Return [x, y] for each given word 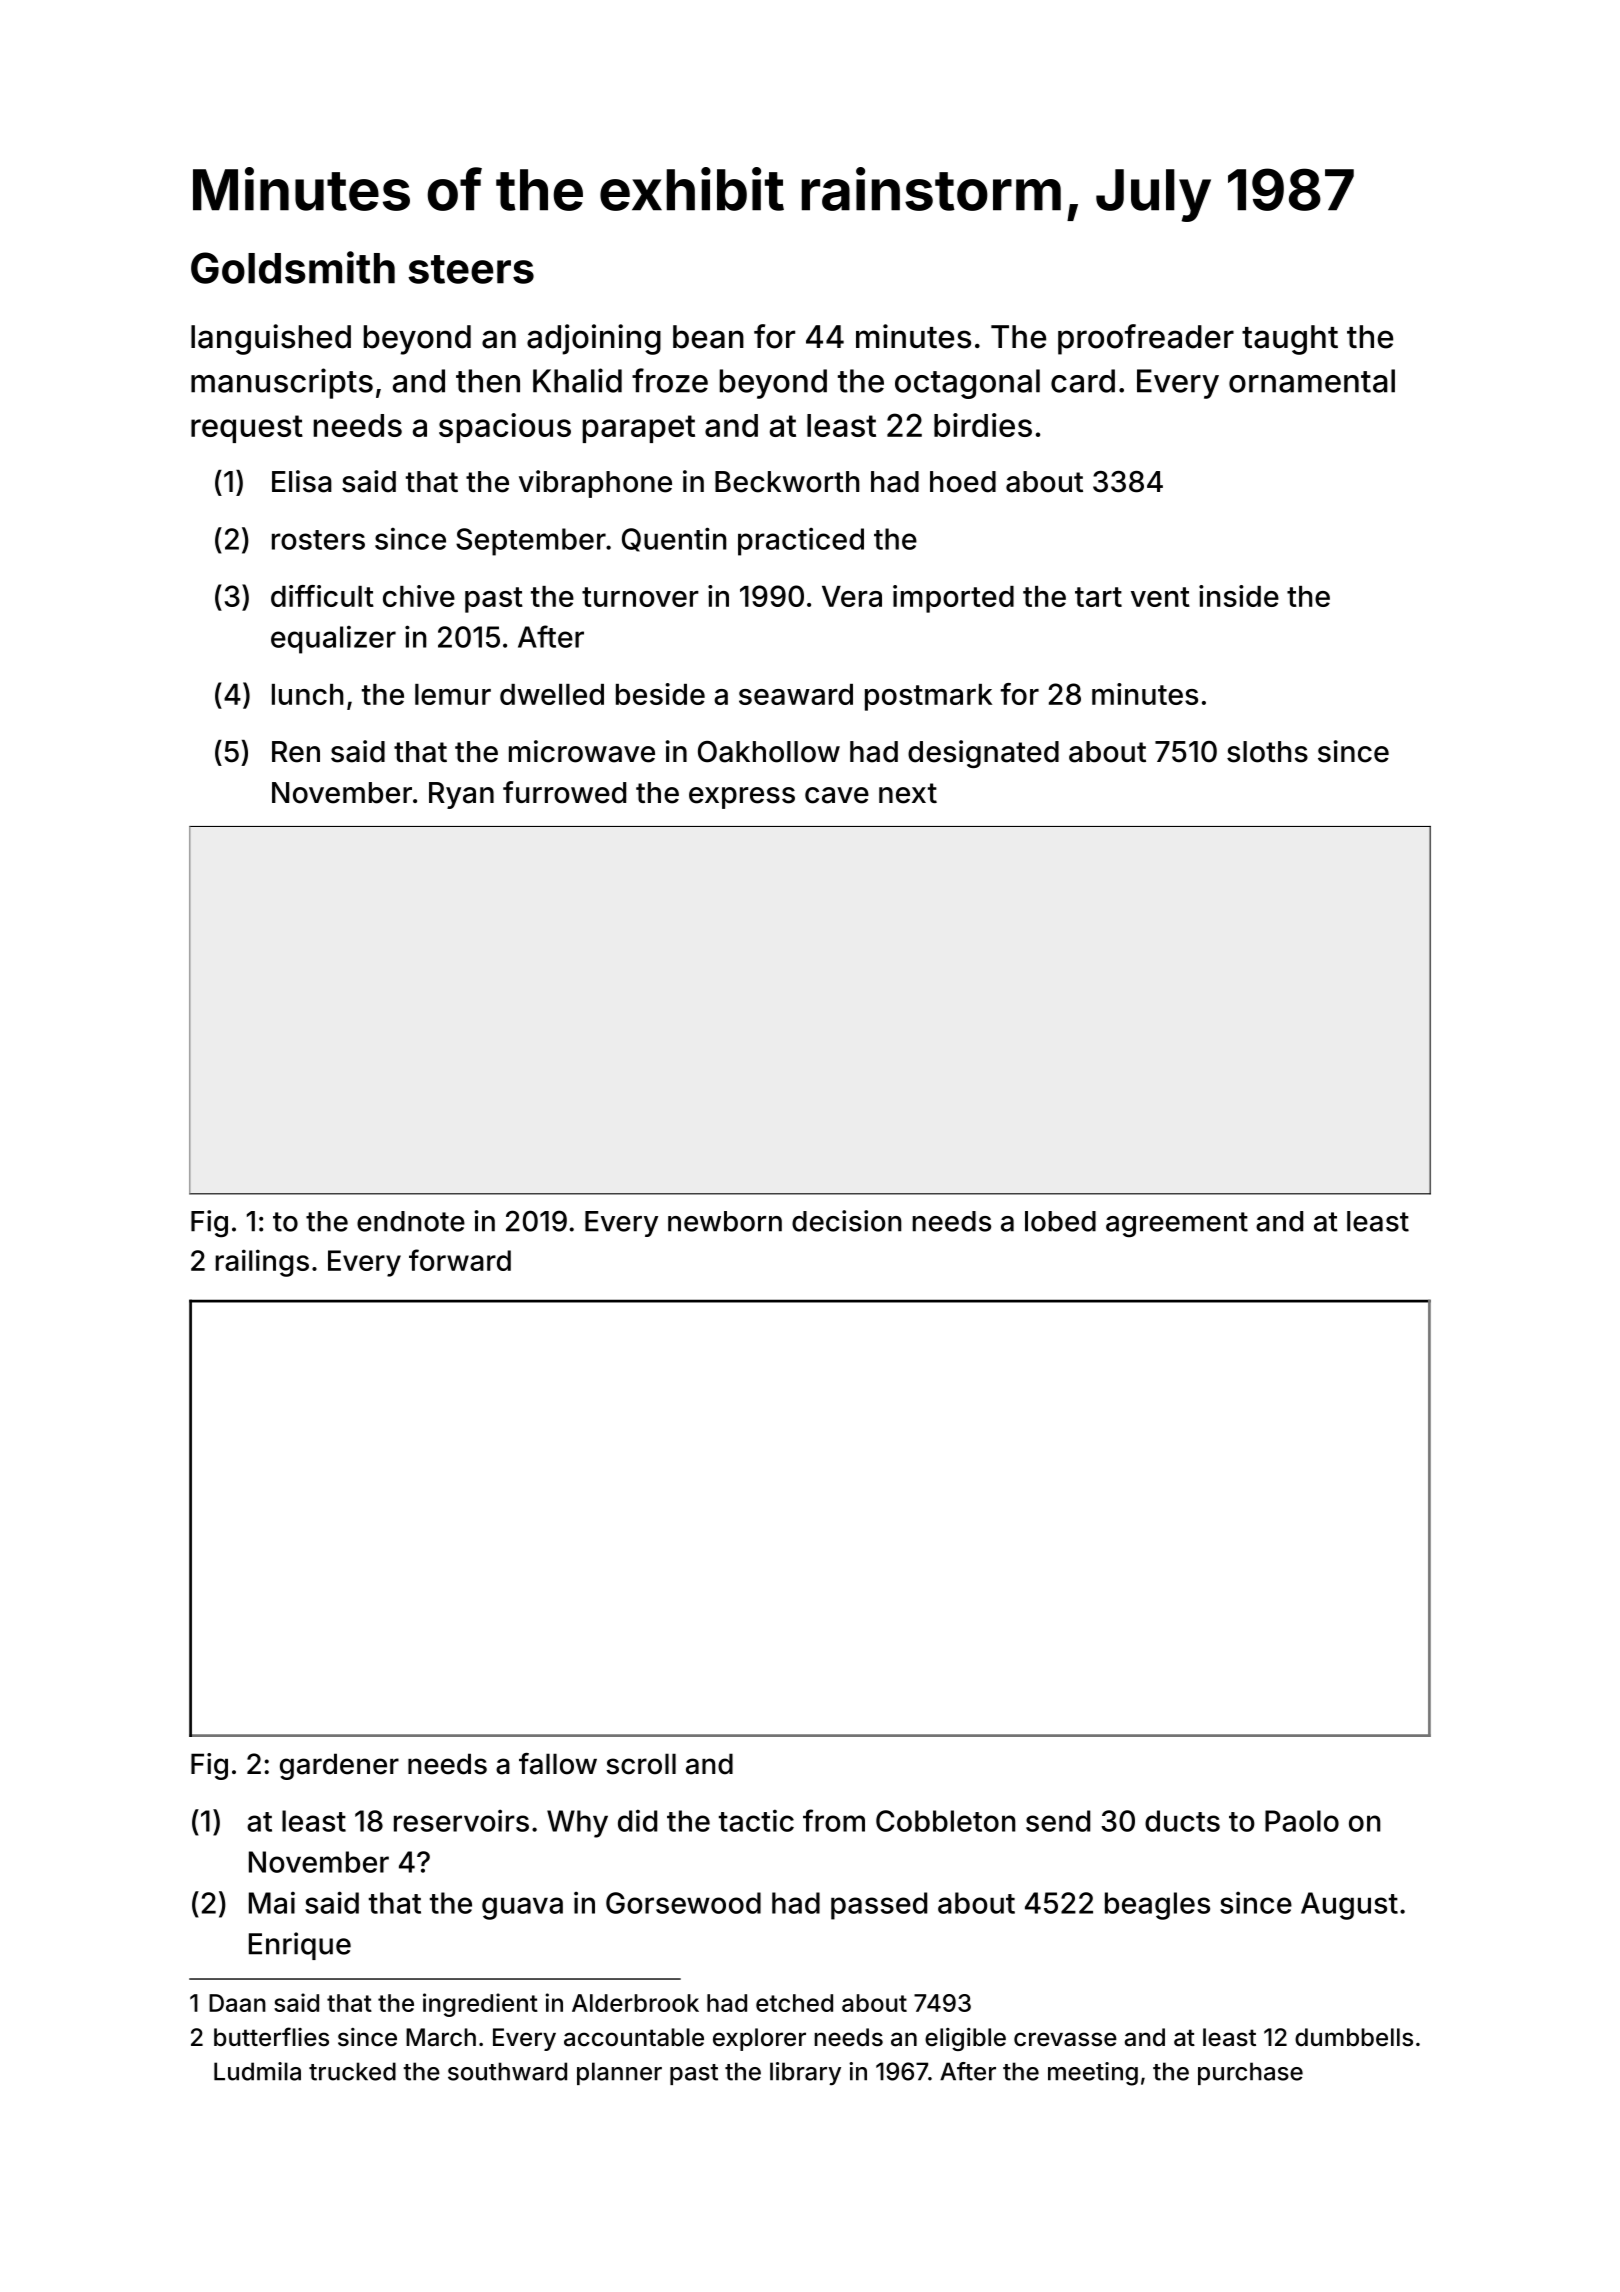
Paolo [1302, 1821]
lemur [453, 694]
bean [708, 337]
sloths [1267, 752]
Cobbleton [945, 1821]
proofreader [1146, 339]
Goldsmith [293, 267]
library [805, 2074]
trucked [352, 2071]
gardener [339, 1766]
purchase [1250, 2073]
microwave [582, 751]
